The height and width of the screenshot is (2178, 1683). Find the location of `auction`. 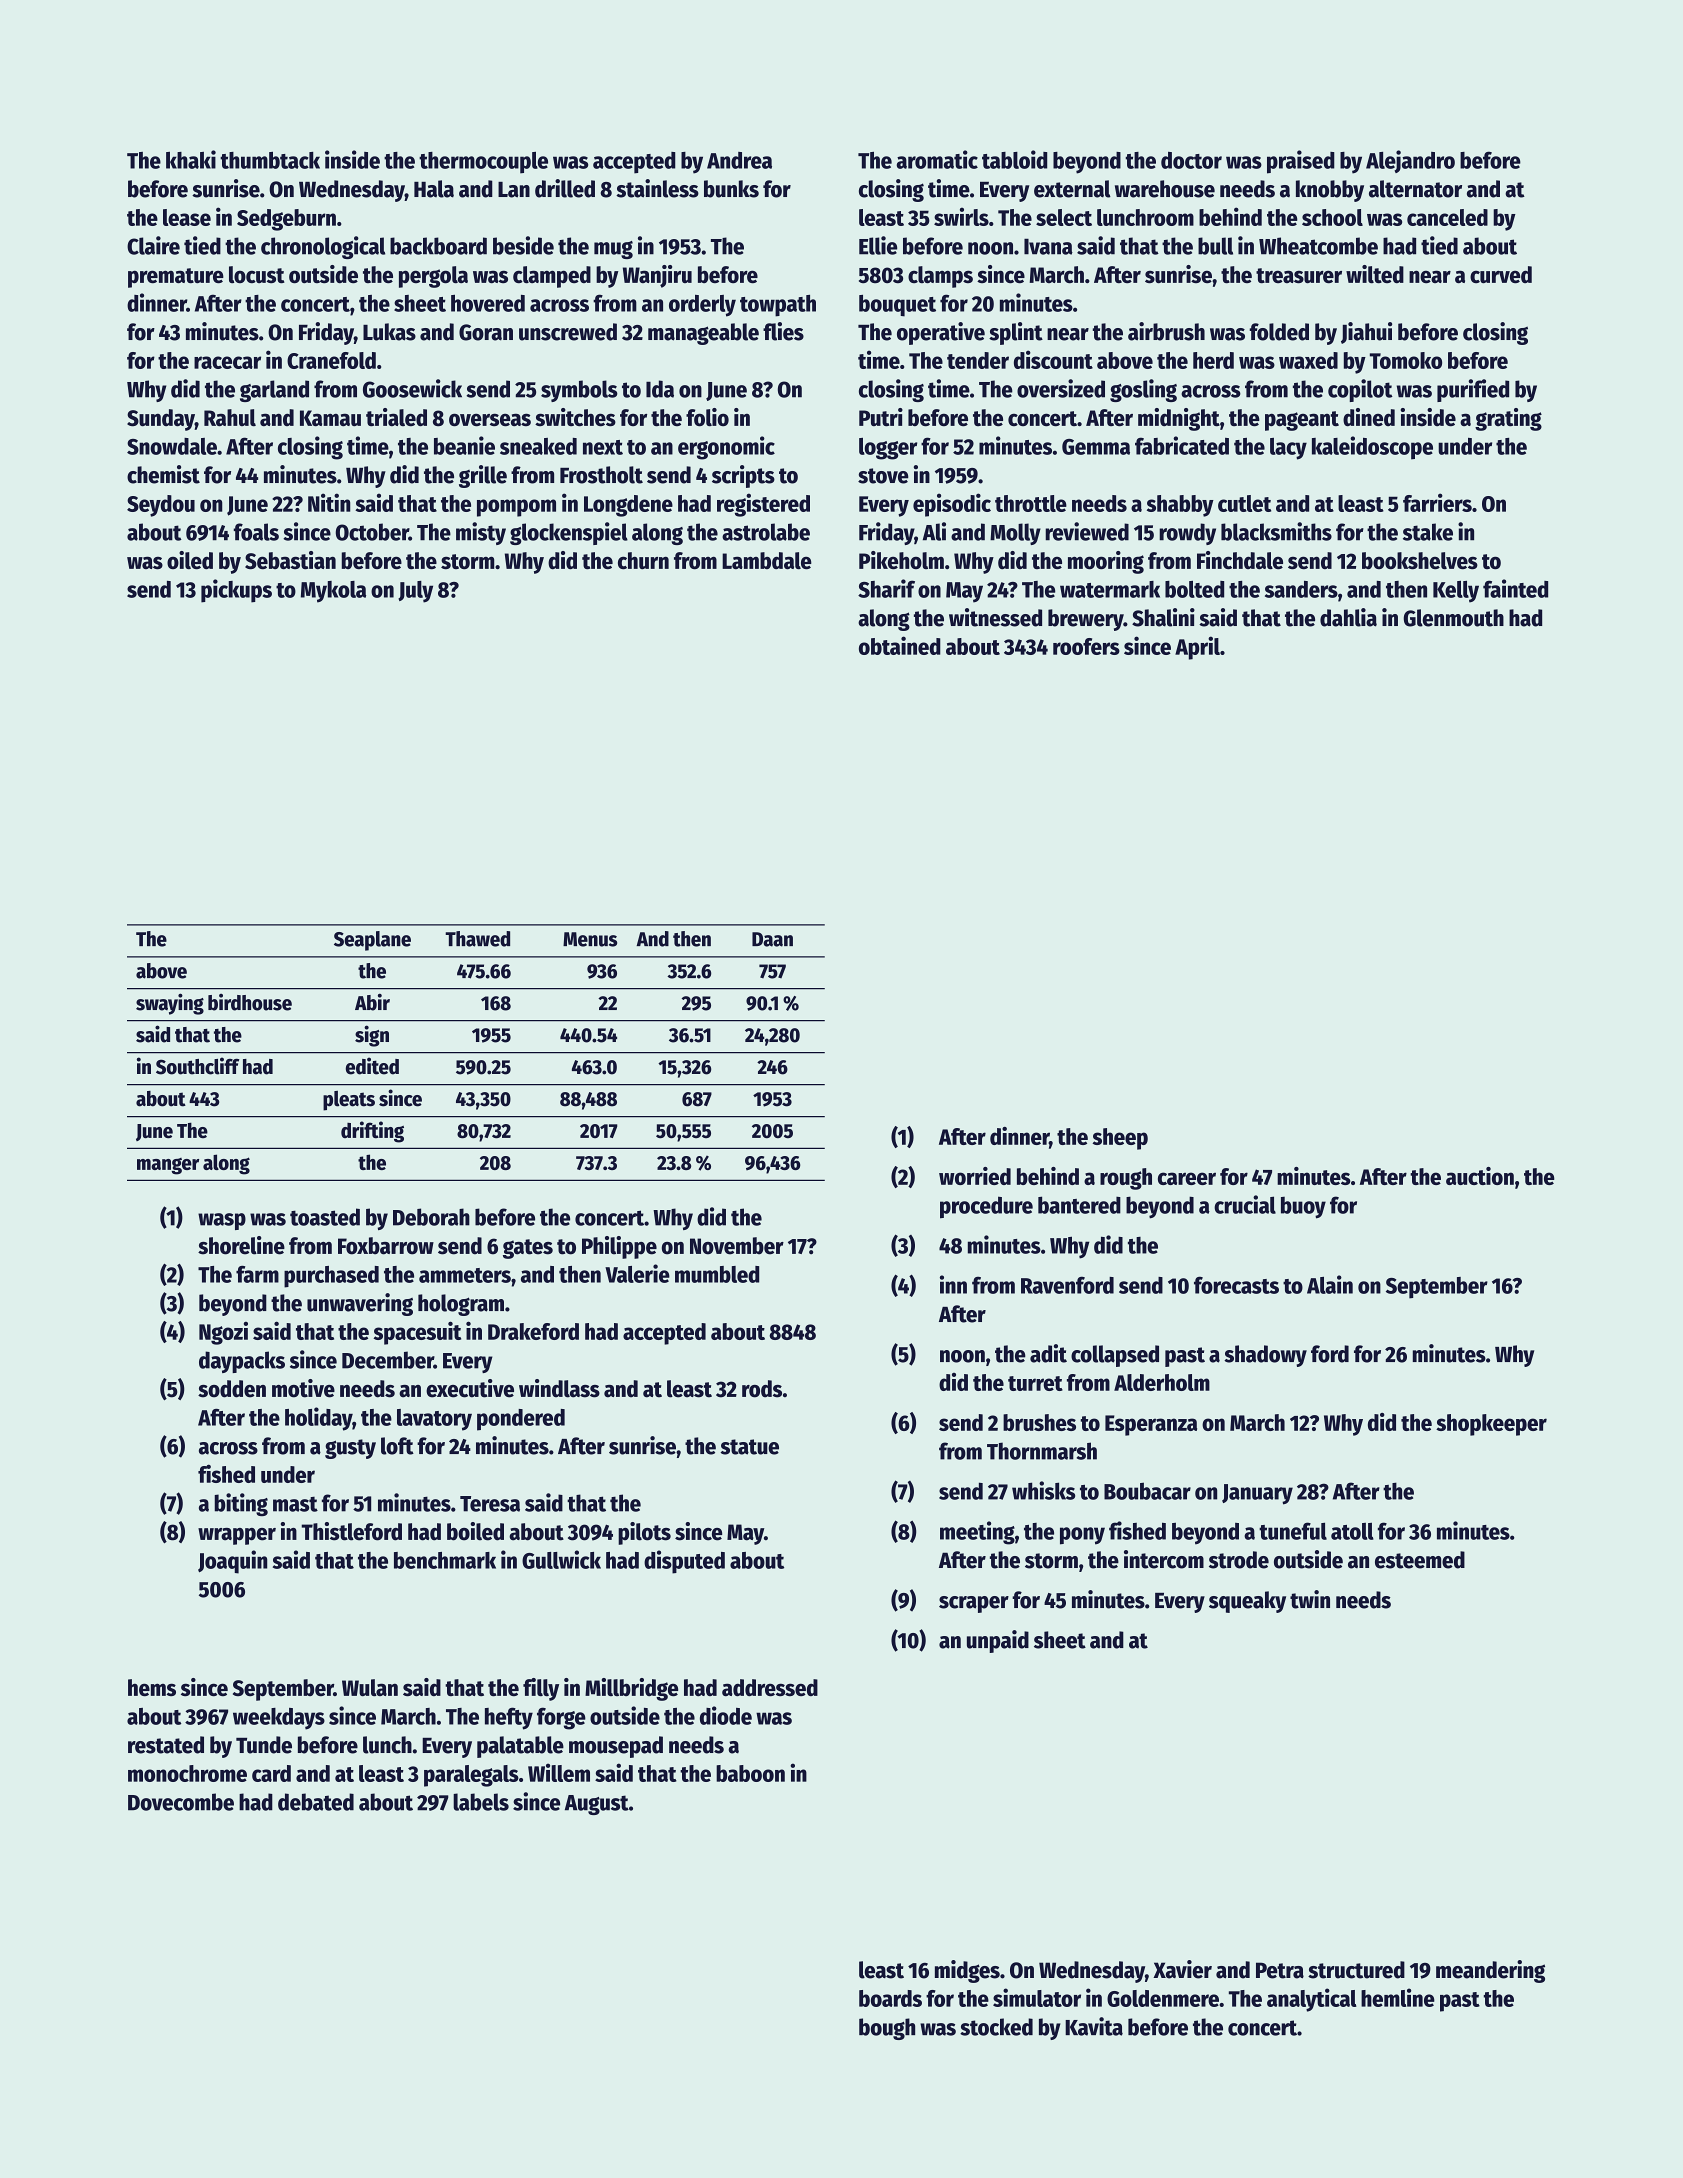

auction is located at coordinates (1480, 1176).
